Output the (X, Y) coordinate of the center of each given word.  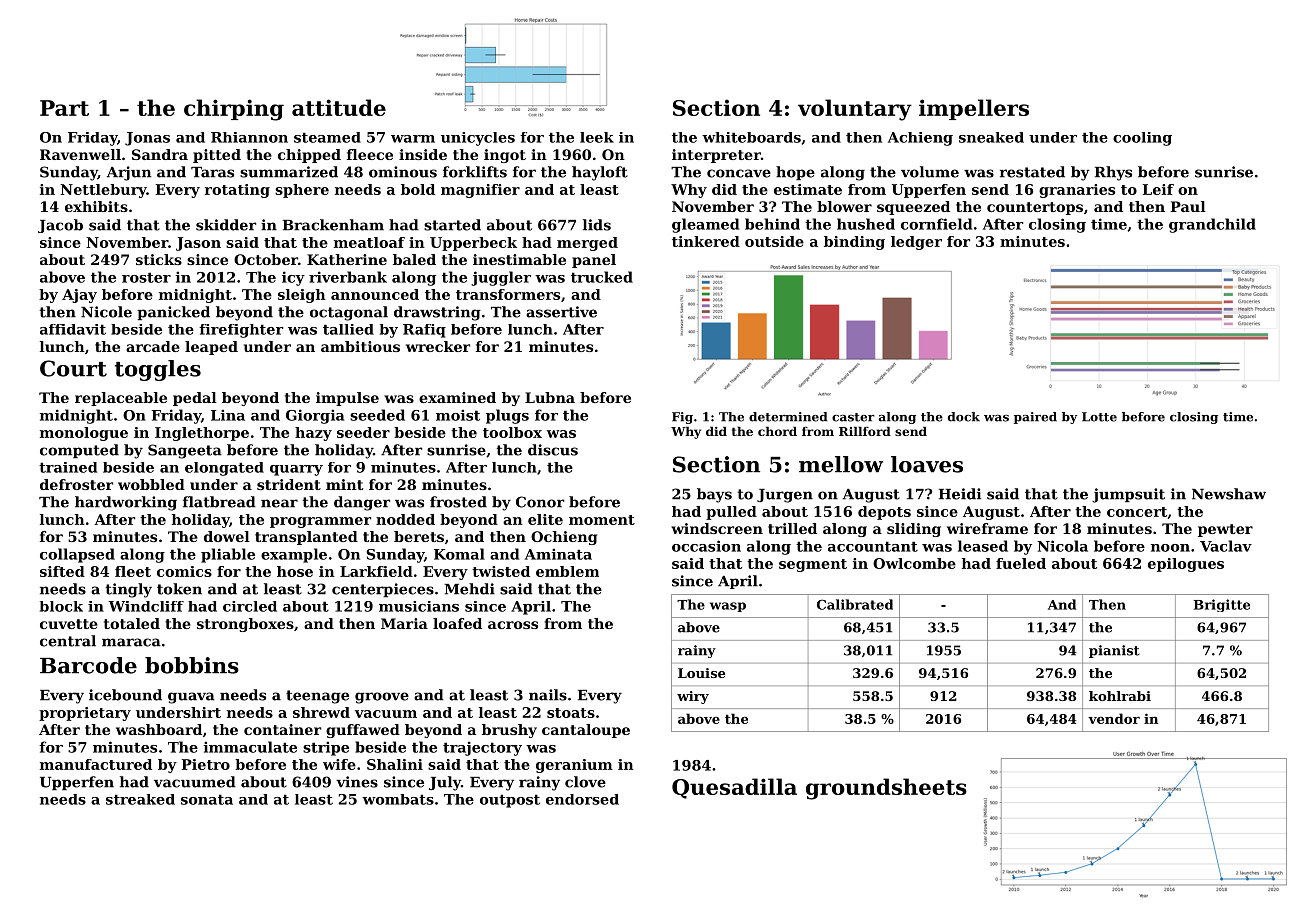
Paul (1188, 206)
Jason (198, 244)
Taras (212, 172)
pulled (731, 513)
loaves (927, 464)
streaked (140, 799)
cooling (1142, 139)
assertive (561, 312)
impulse (347, 399)
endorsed (582, 799)
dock (964, 417)
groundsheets (886, 789)
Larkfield (376, 571)
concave (739, 173)
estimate (808, 189)
